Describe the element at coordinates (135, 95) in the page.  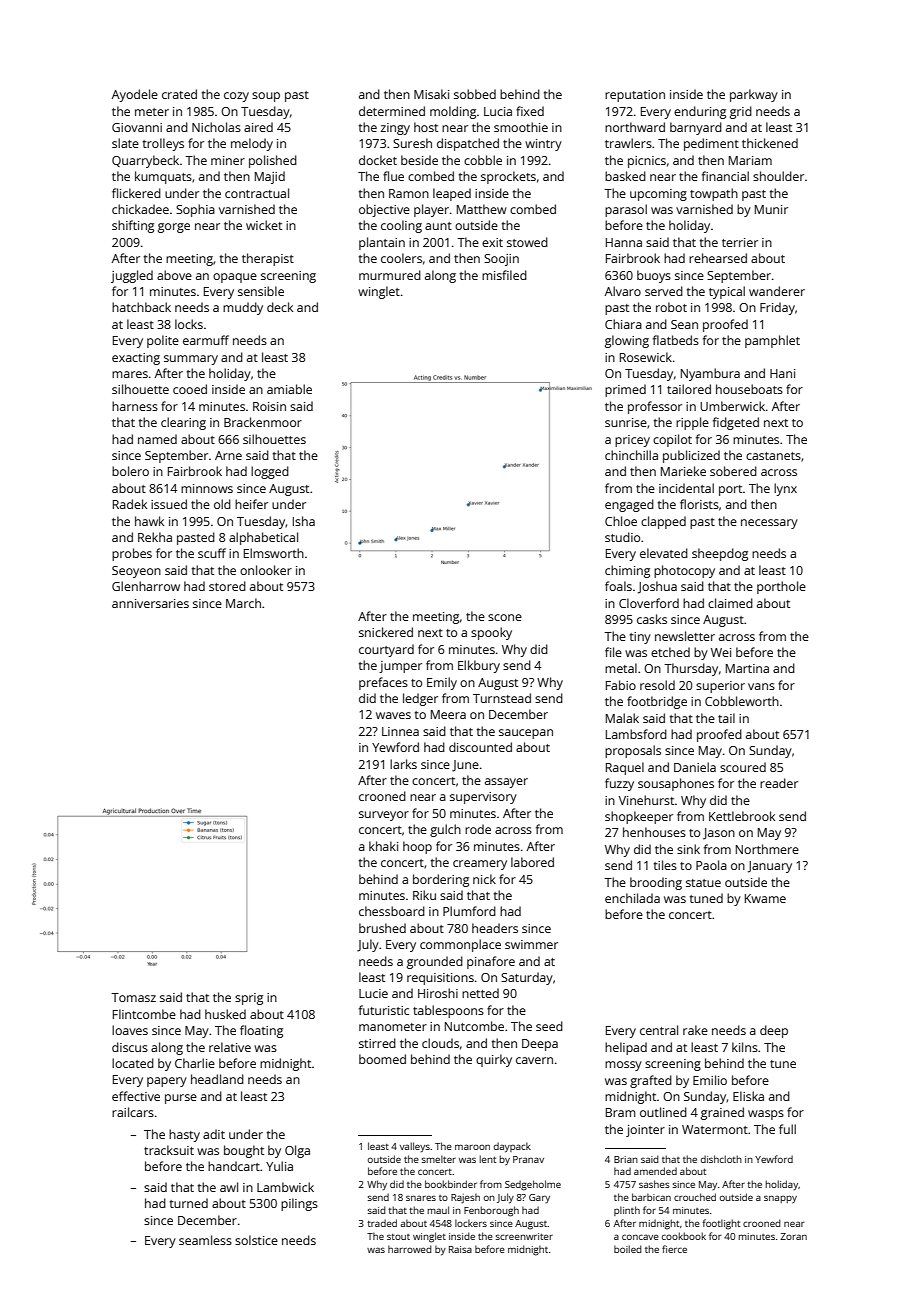
I see `Ayodele` at that location.
